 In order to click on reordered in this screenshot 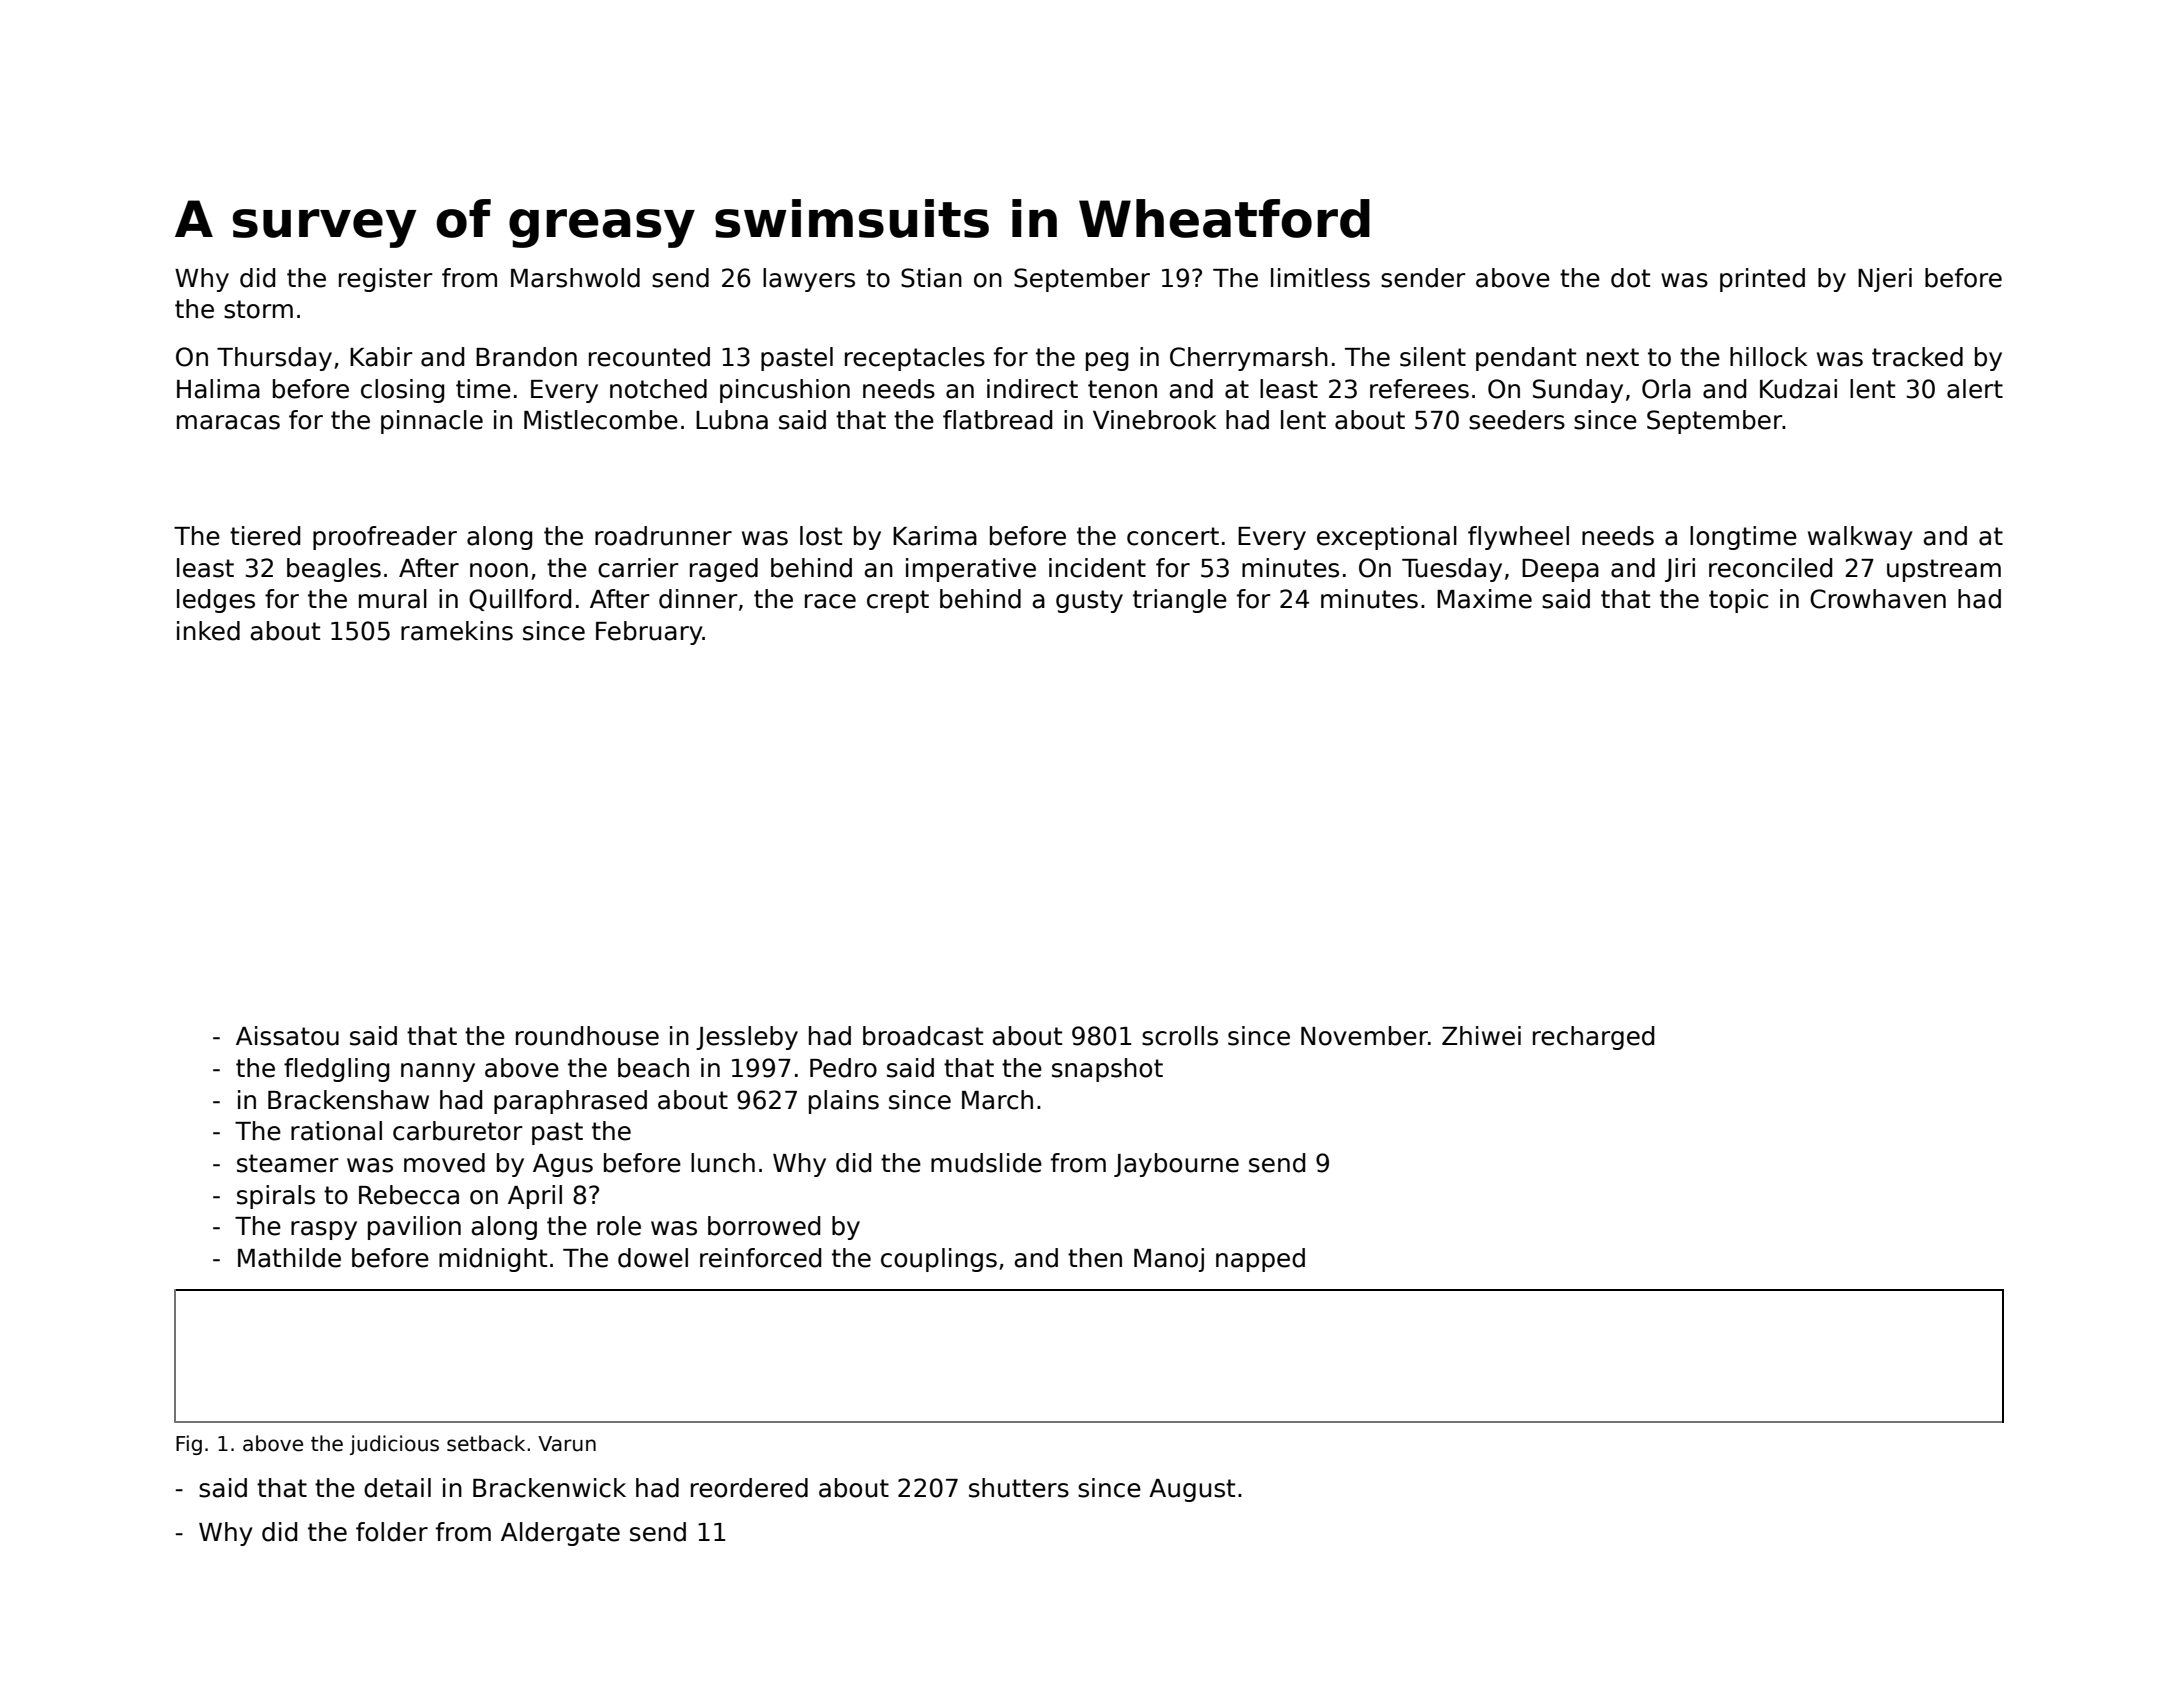, I will do `click(749, 1488)`.
